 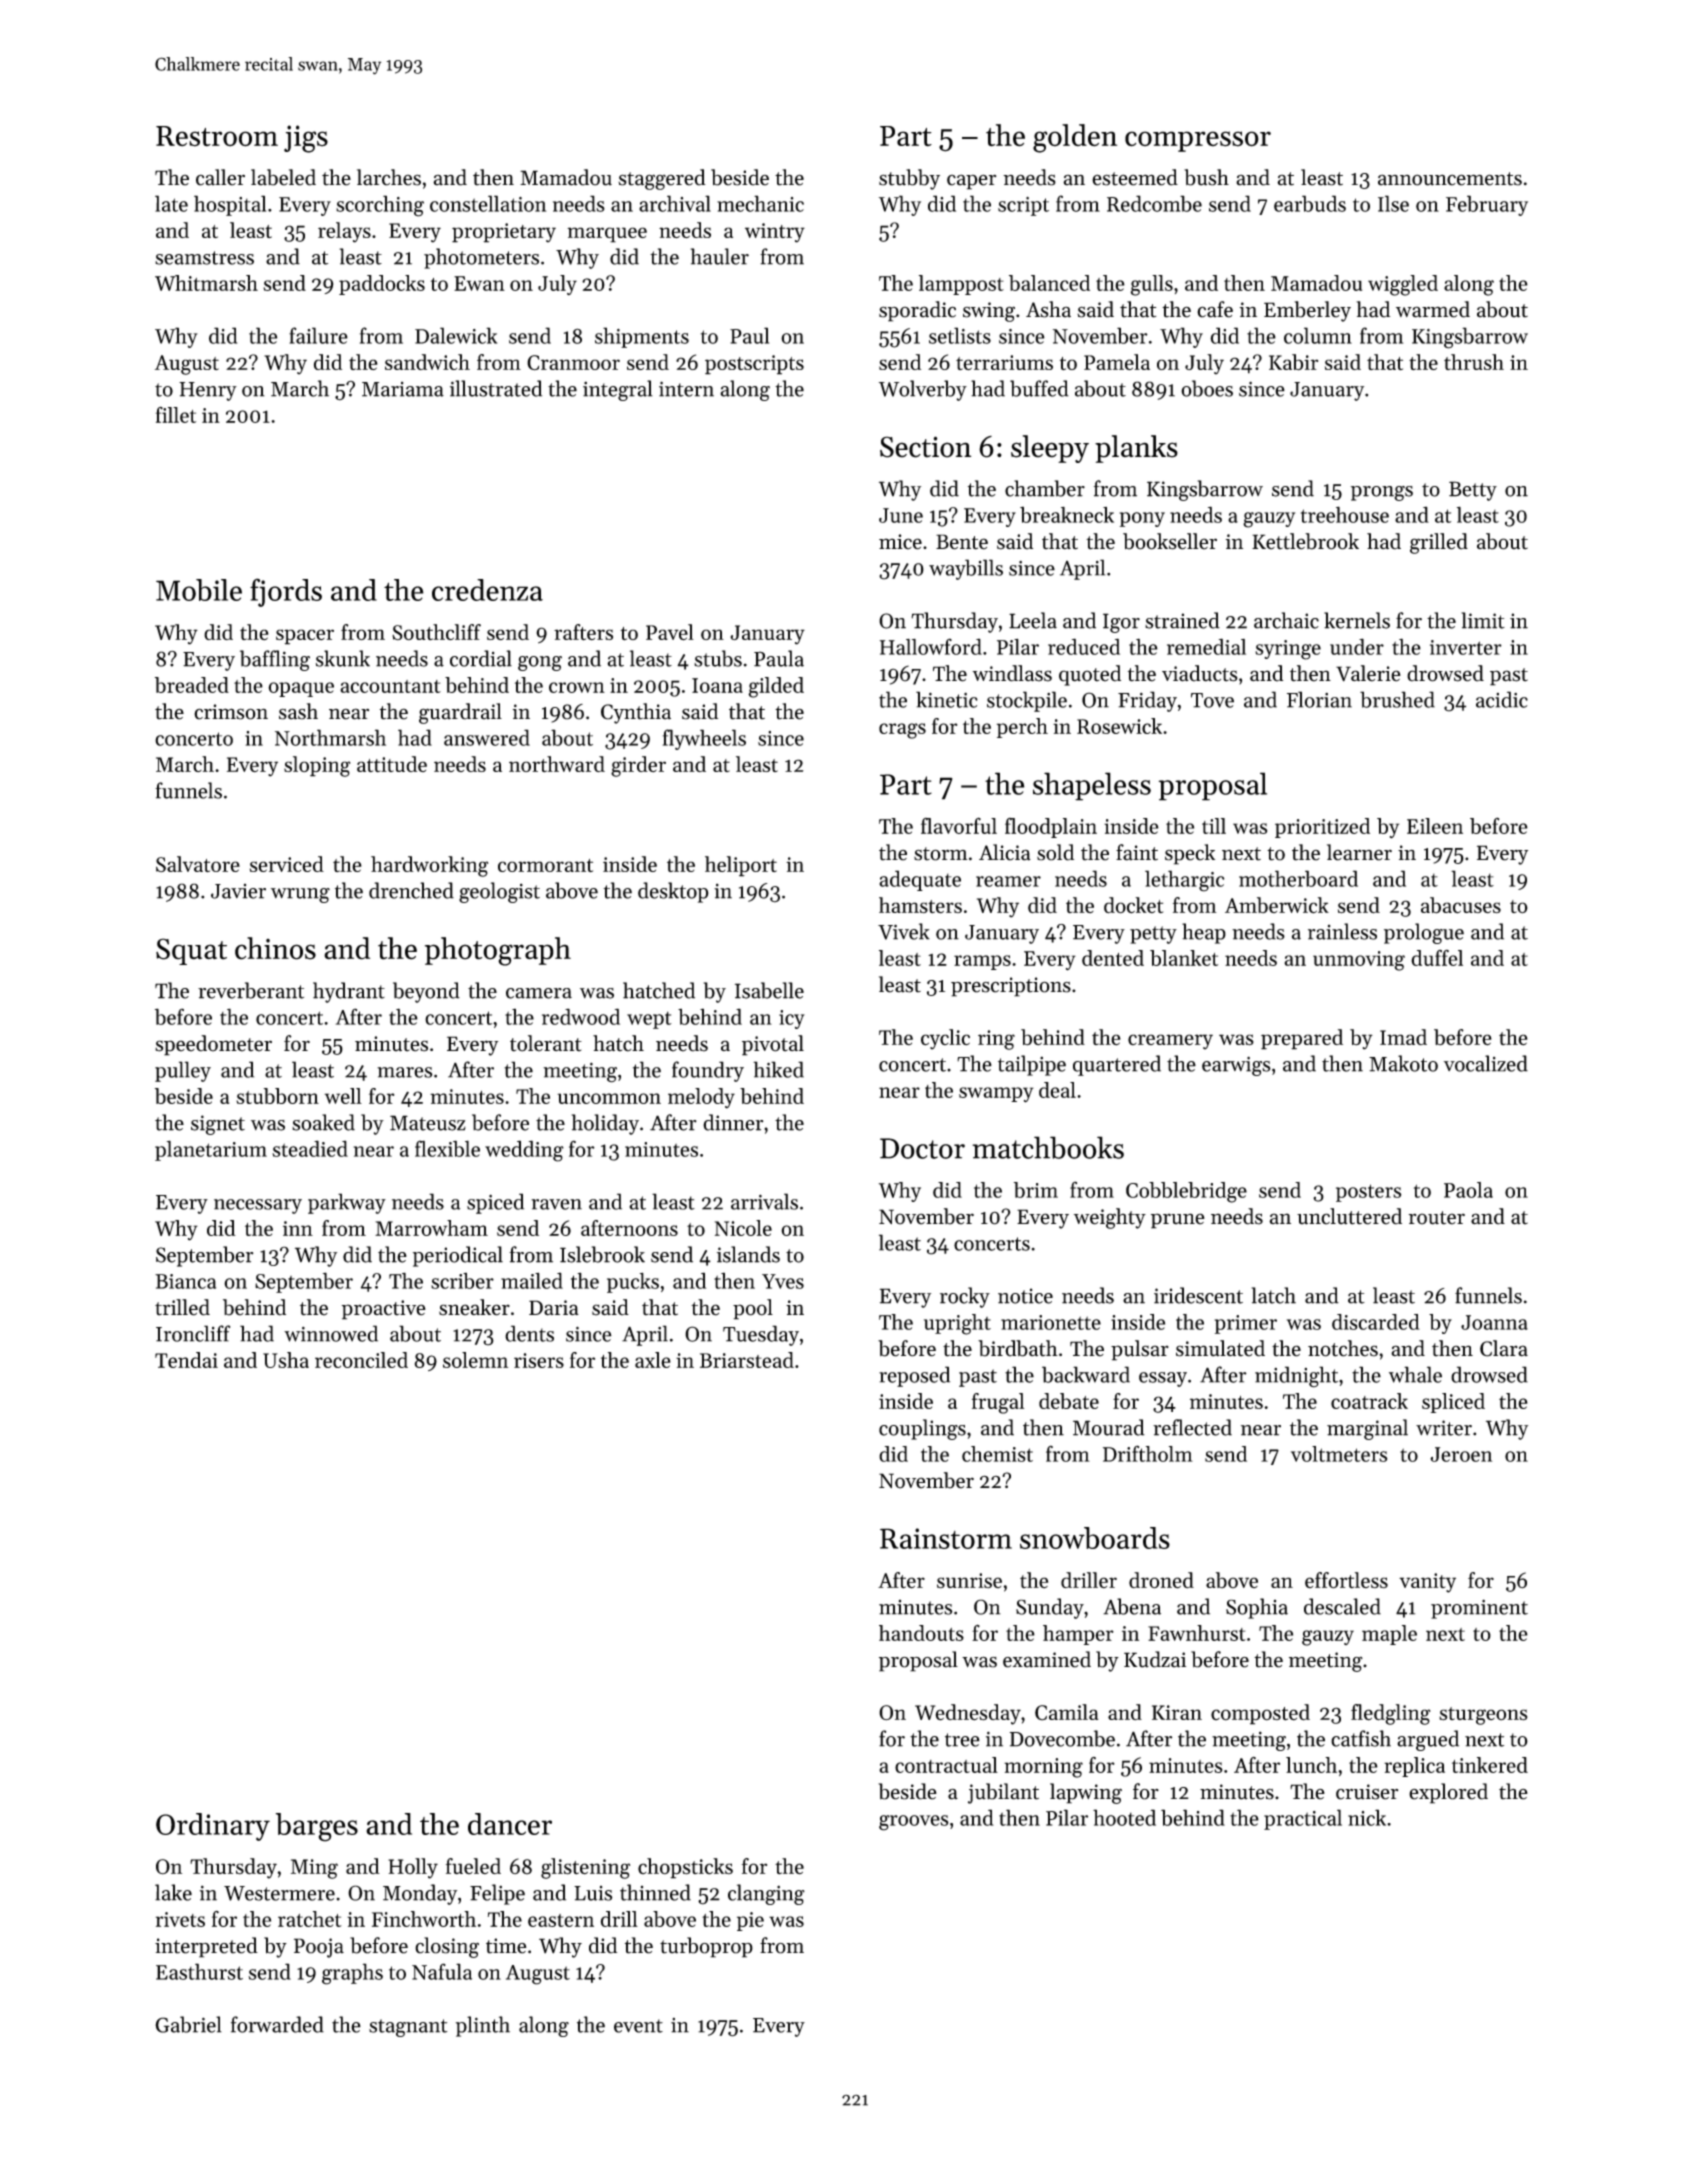 What do you see at coordinates (1012, 673) in the screenshot?
I see `windlass` at bounding box center [1012, 673].
